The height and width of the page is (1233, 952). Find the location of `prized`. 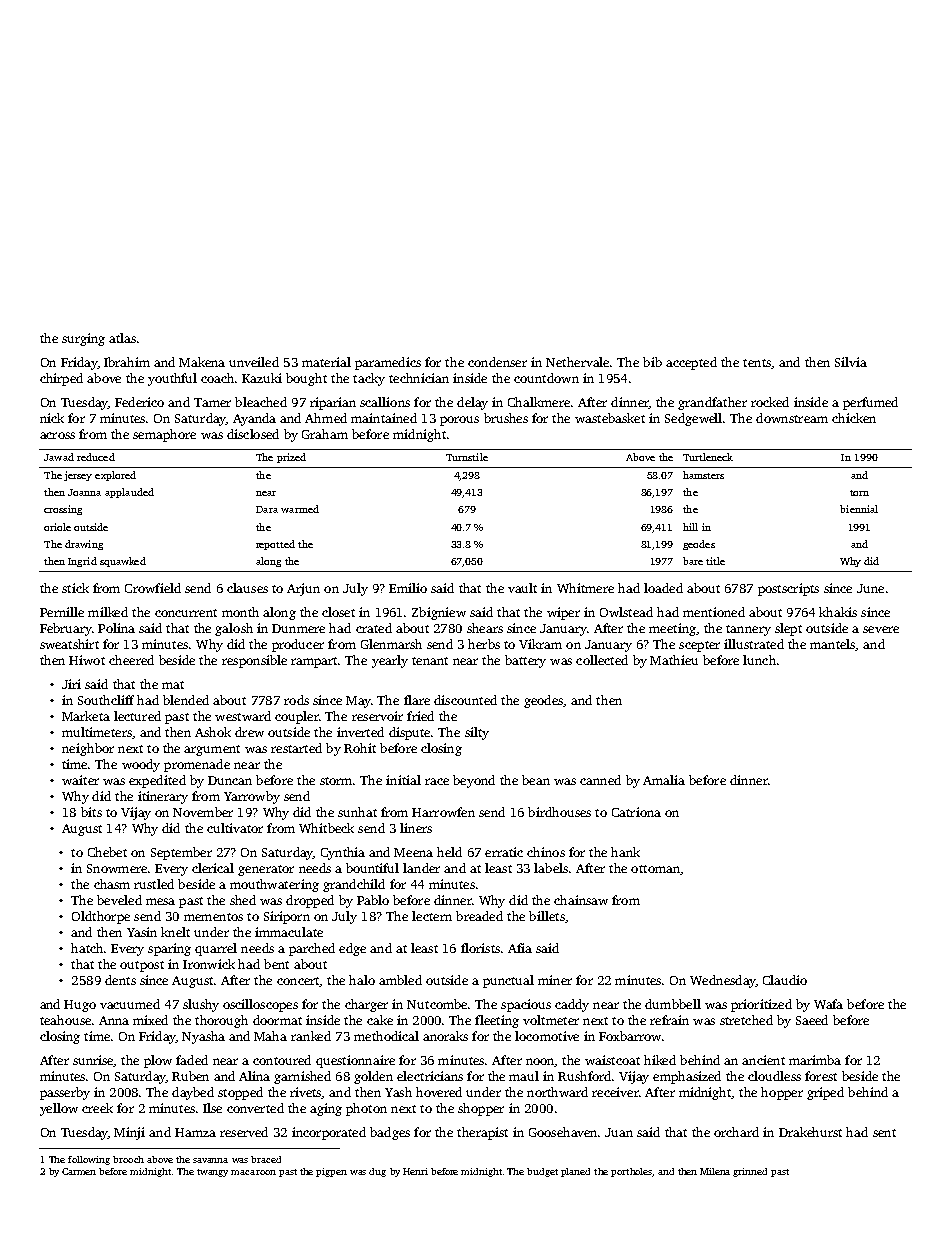

prized is located at coordinates (291, 458).
